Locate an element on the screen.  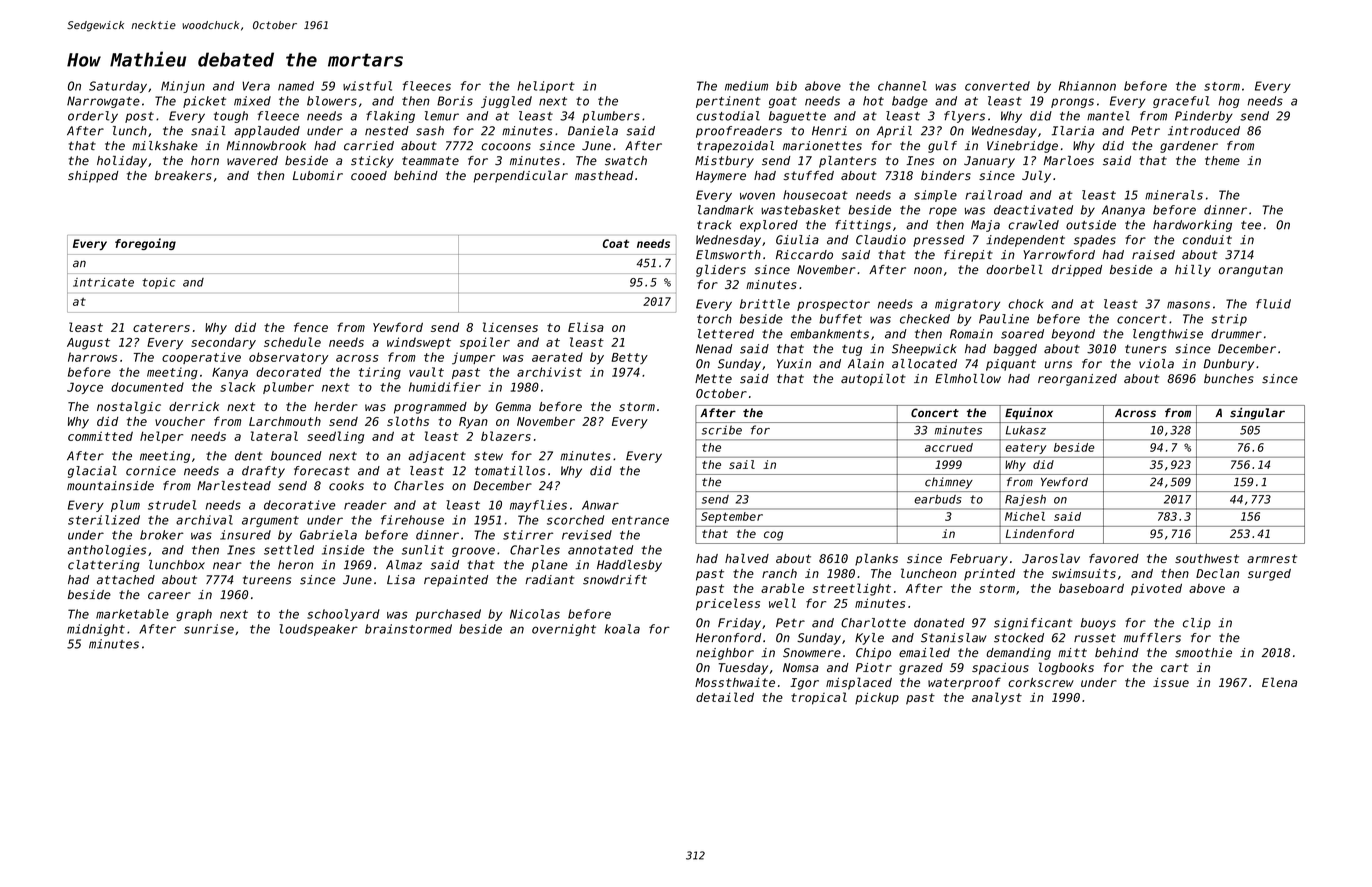
Marloes is located at coordinates (1069, 161).
